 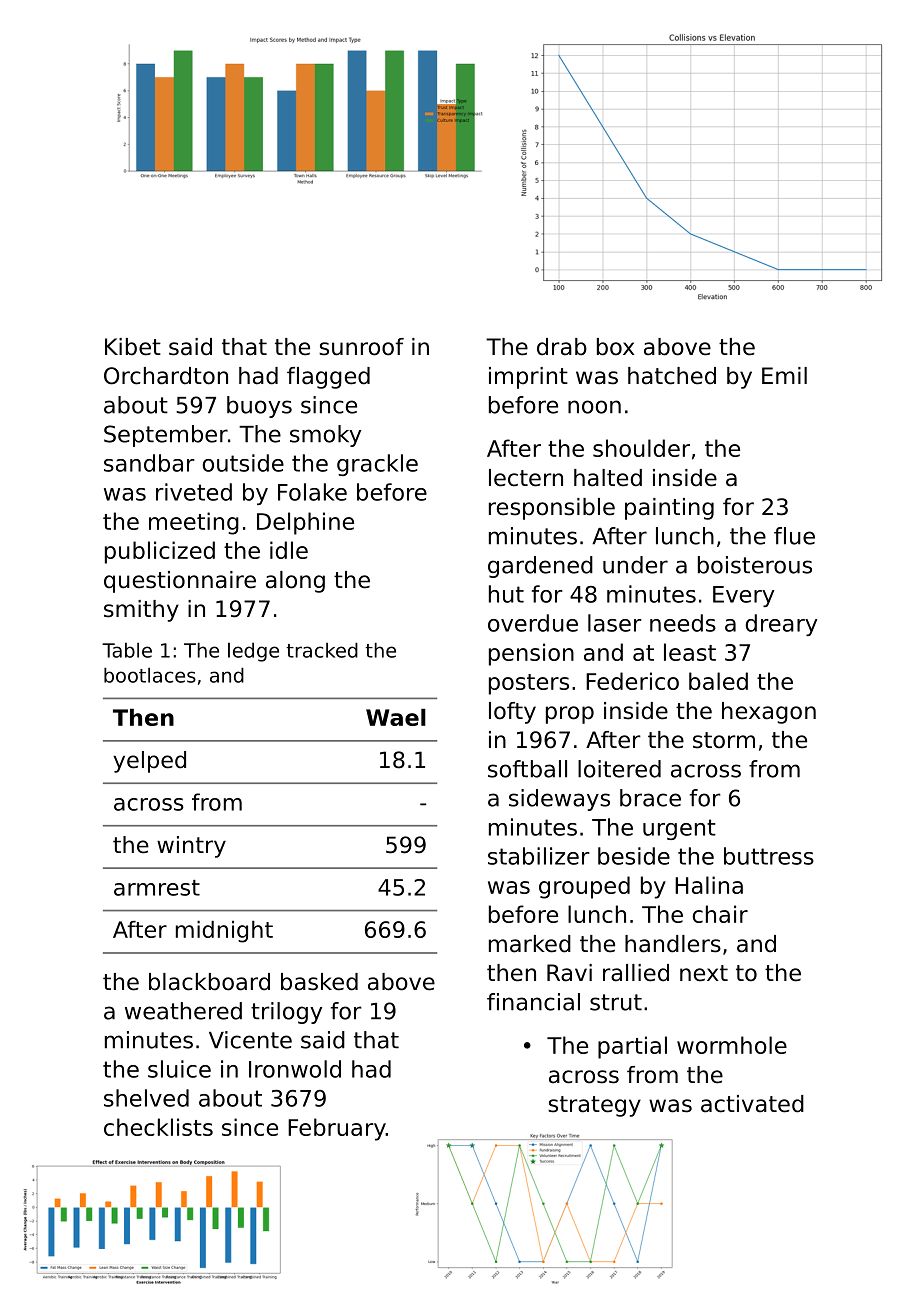 I want to click on flue, so click(x=794, y=536).
